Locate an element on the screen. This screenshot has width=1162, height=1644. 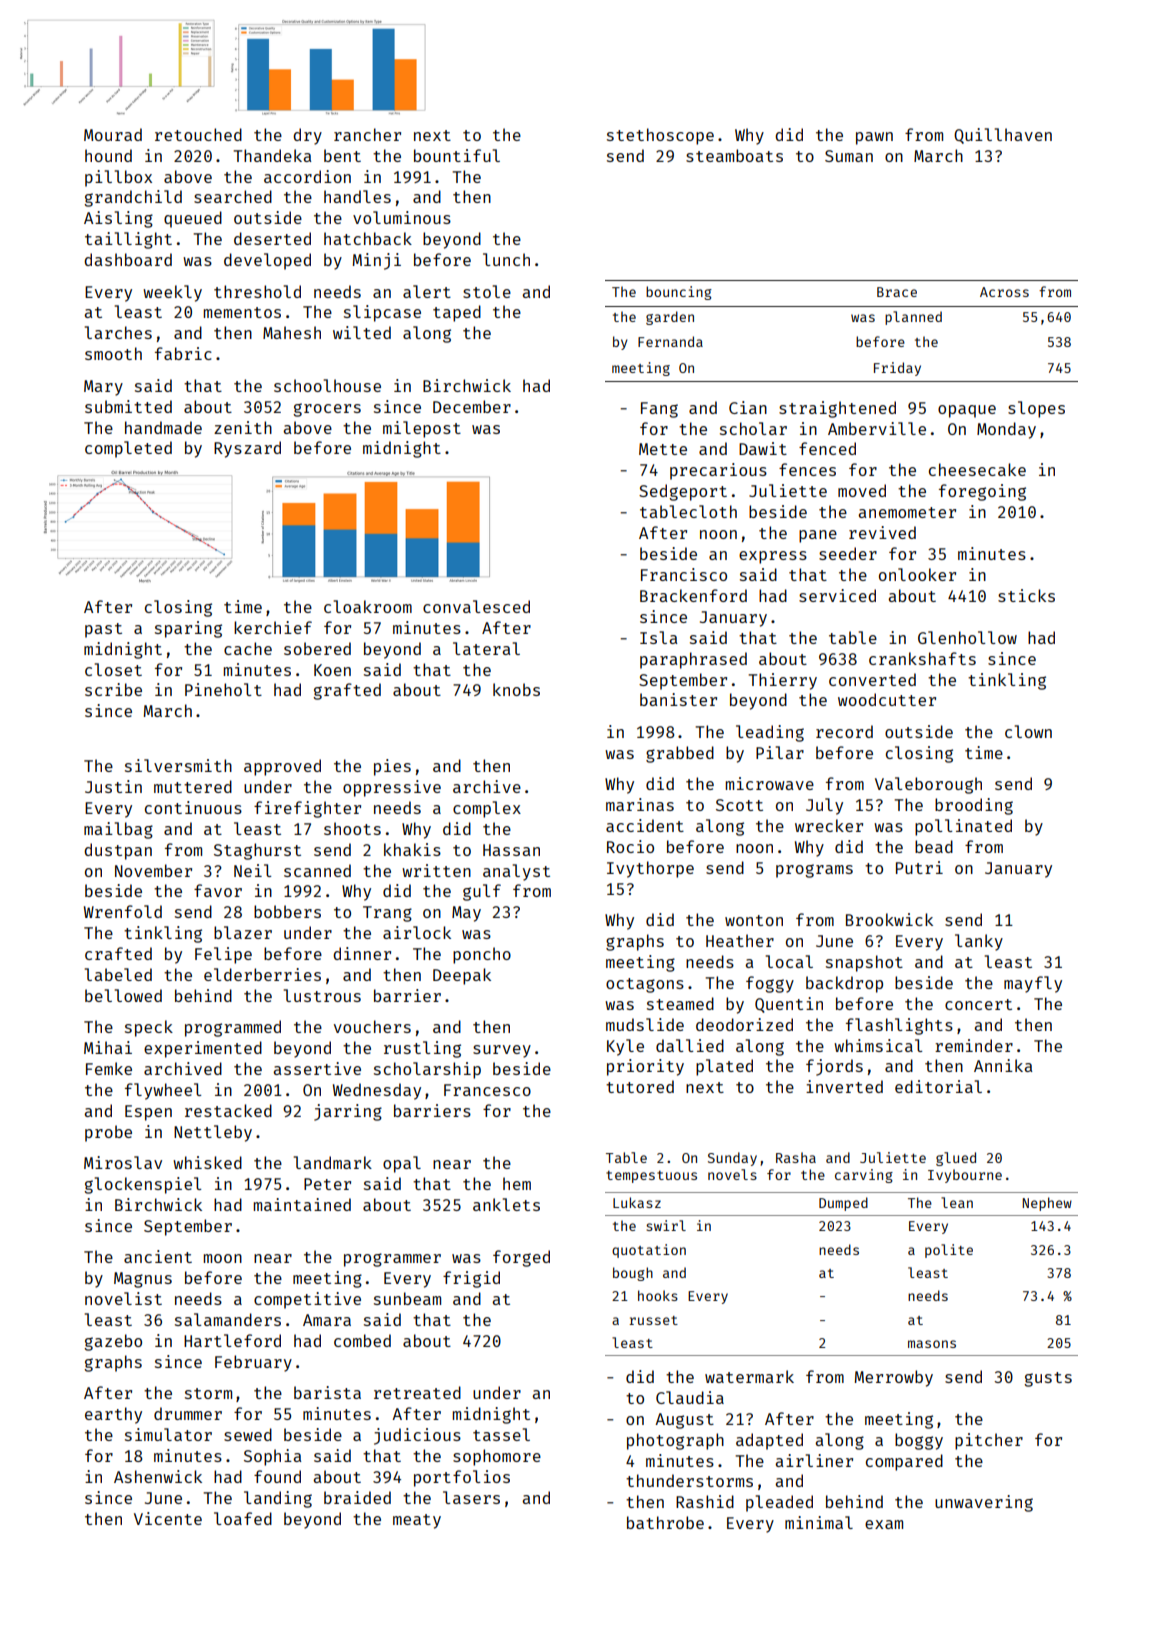
planned is located at coordinates (913, 318).
